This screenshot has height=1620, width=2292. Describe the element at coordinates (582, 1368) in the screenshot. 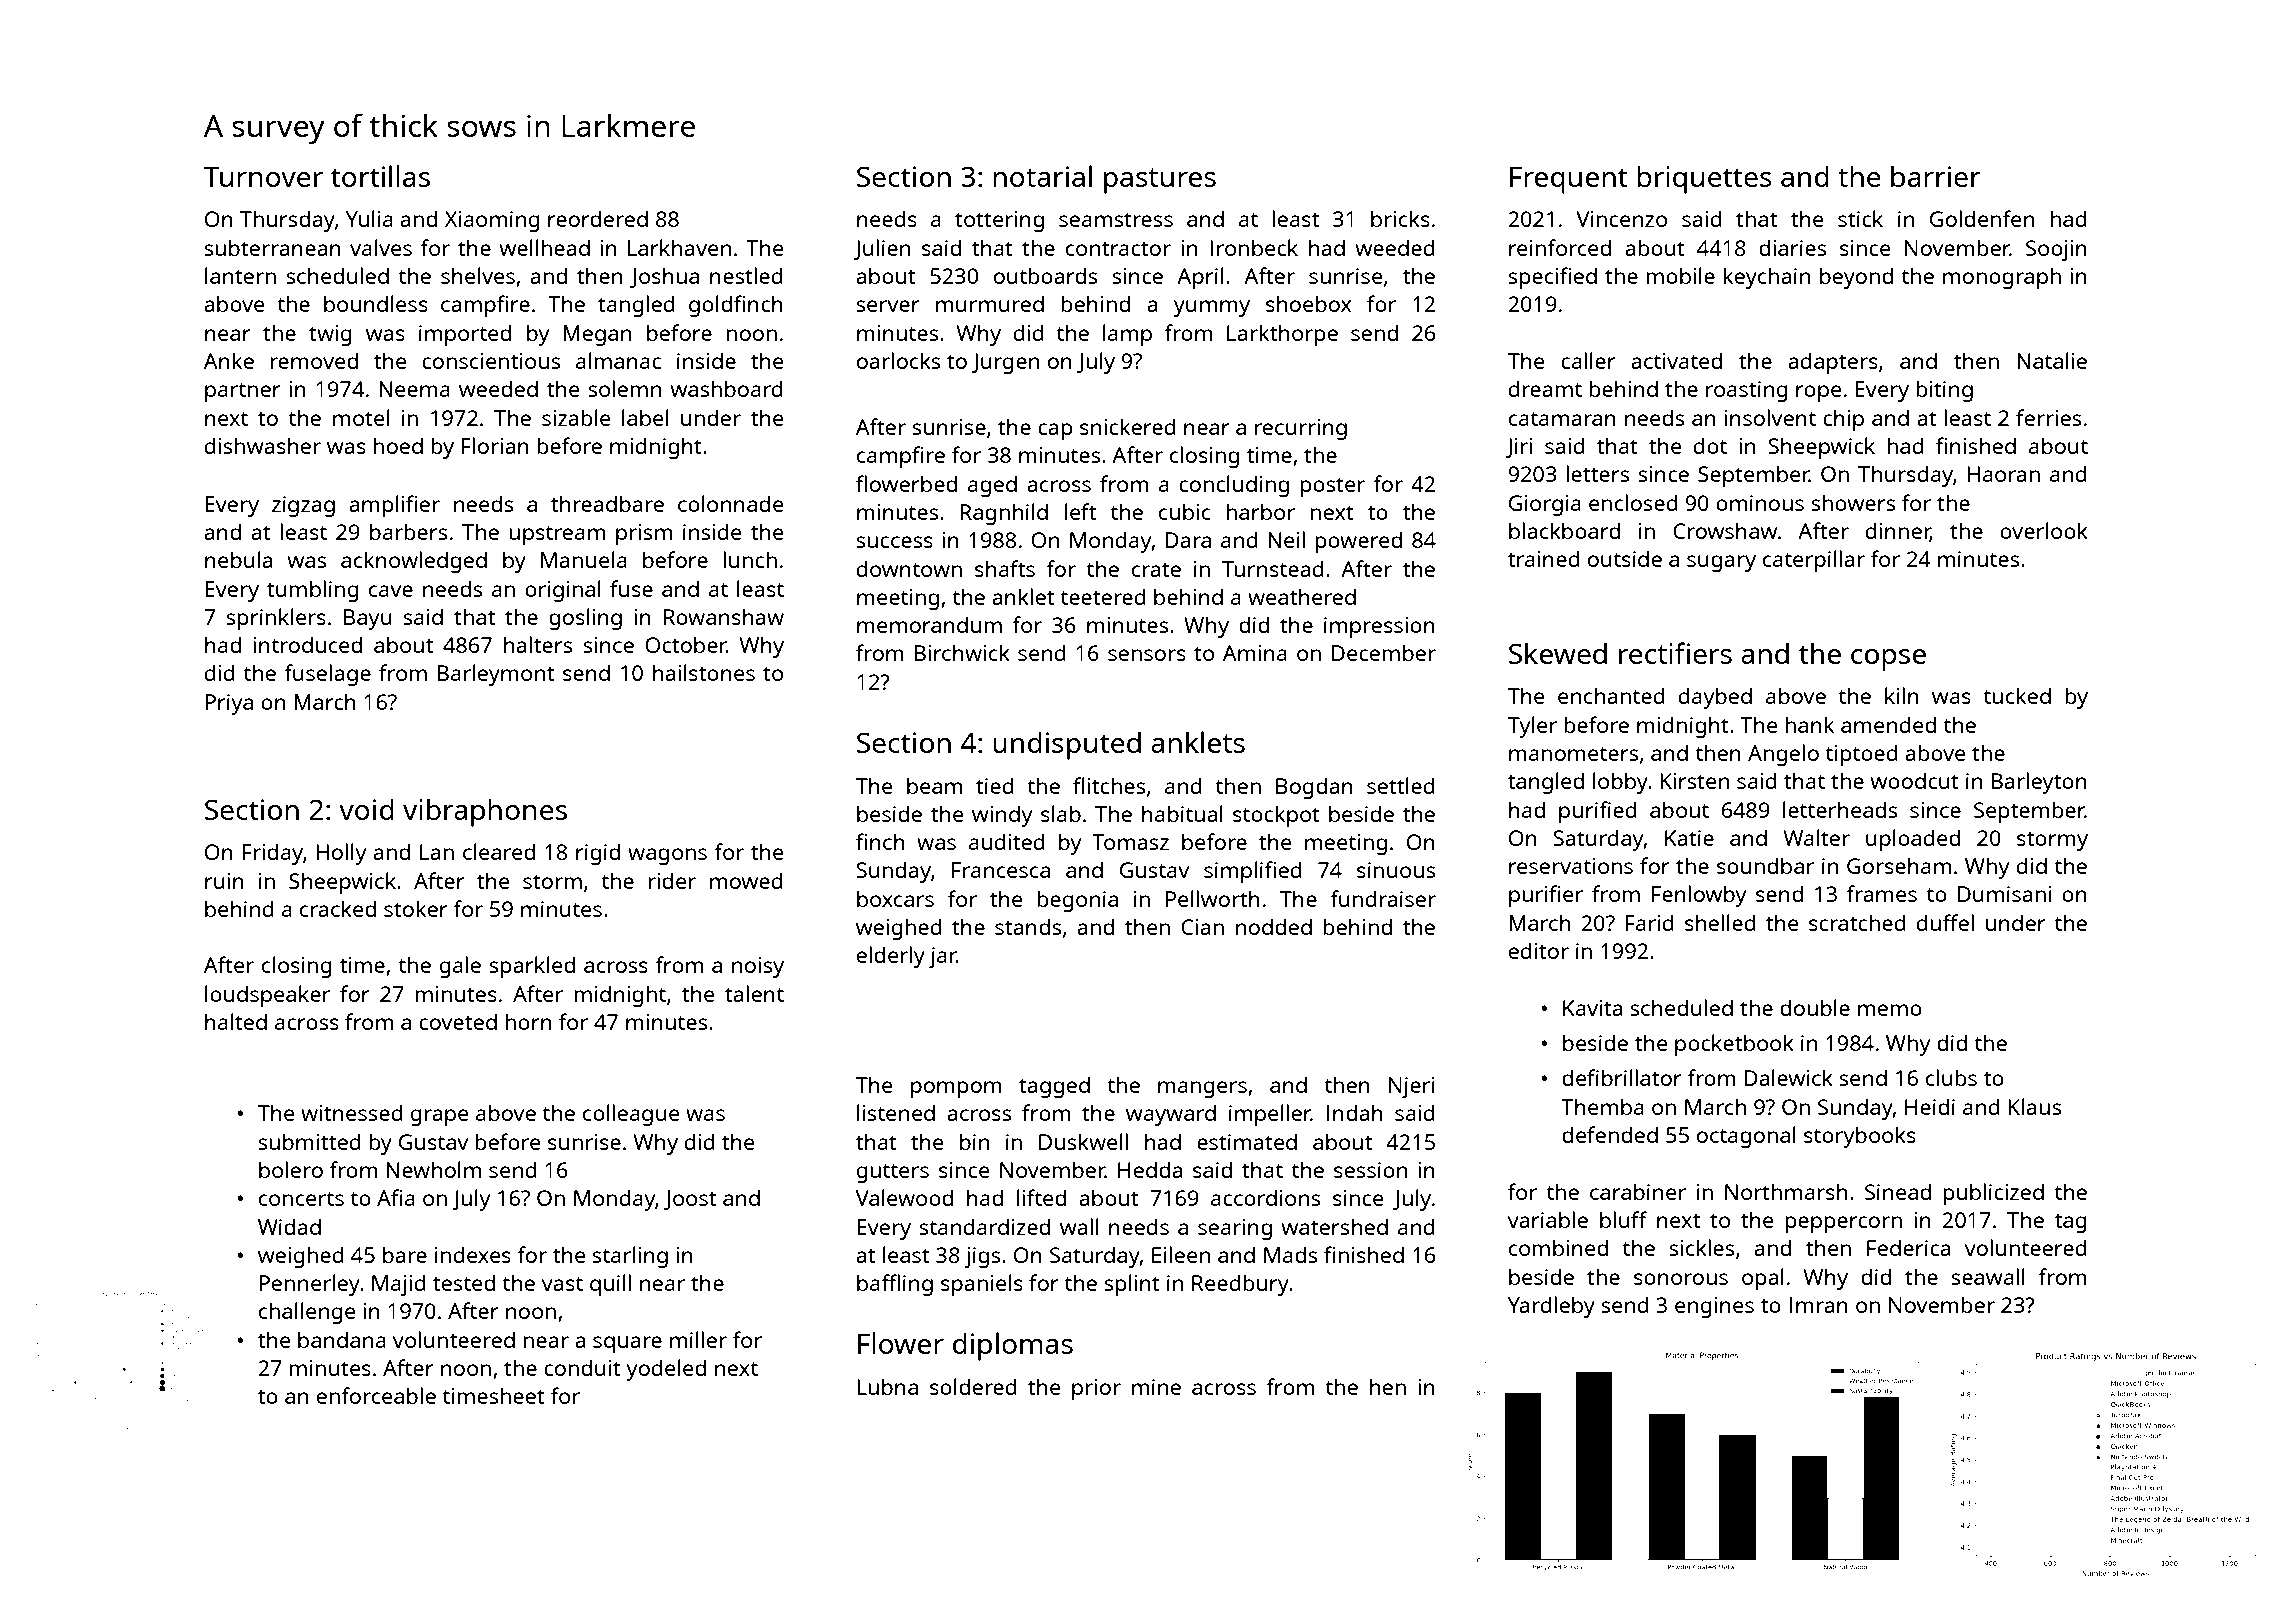

I see `conduit` at that location.
